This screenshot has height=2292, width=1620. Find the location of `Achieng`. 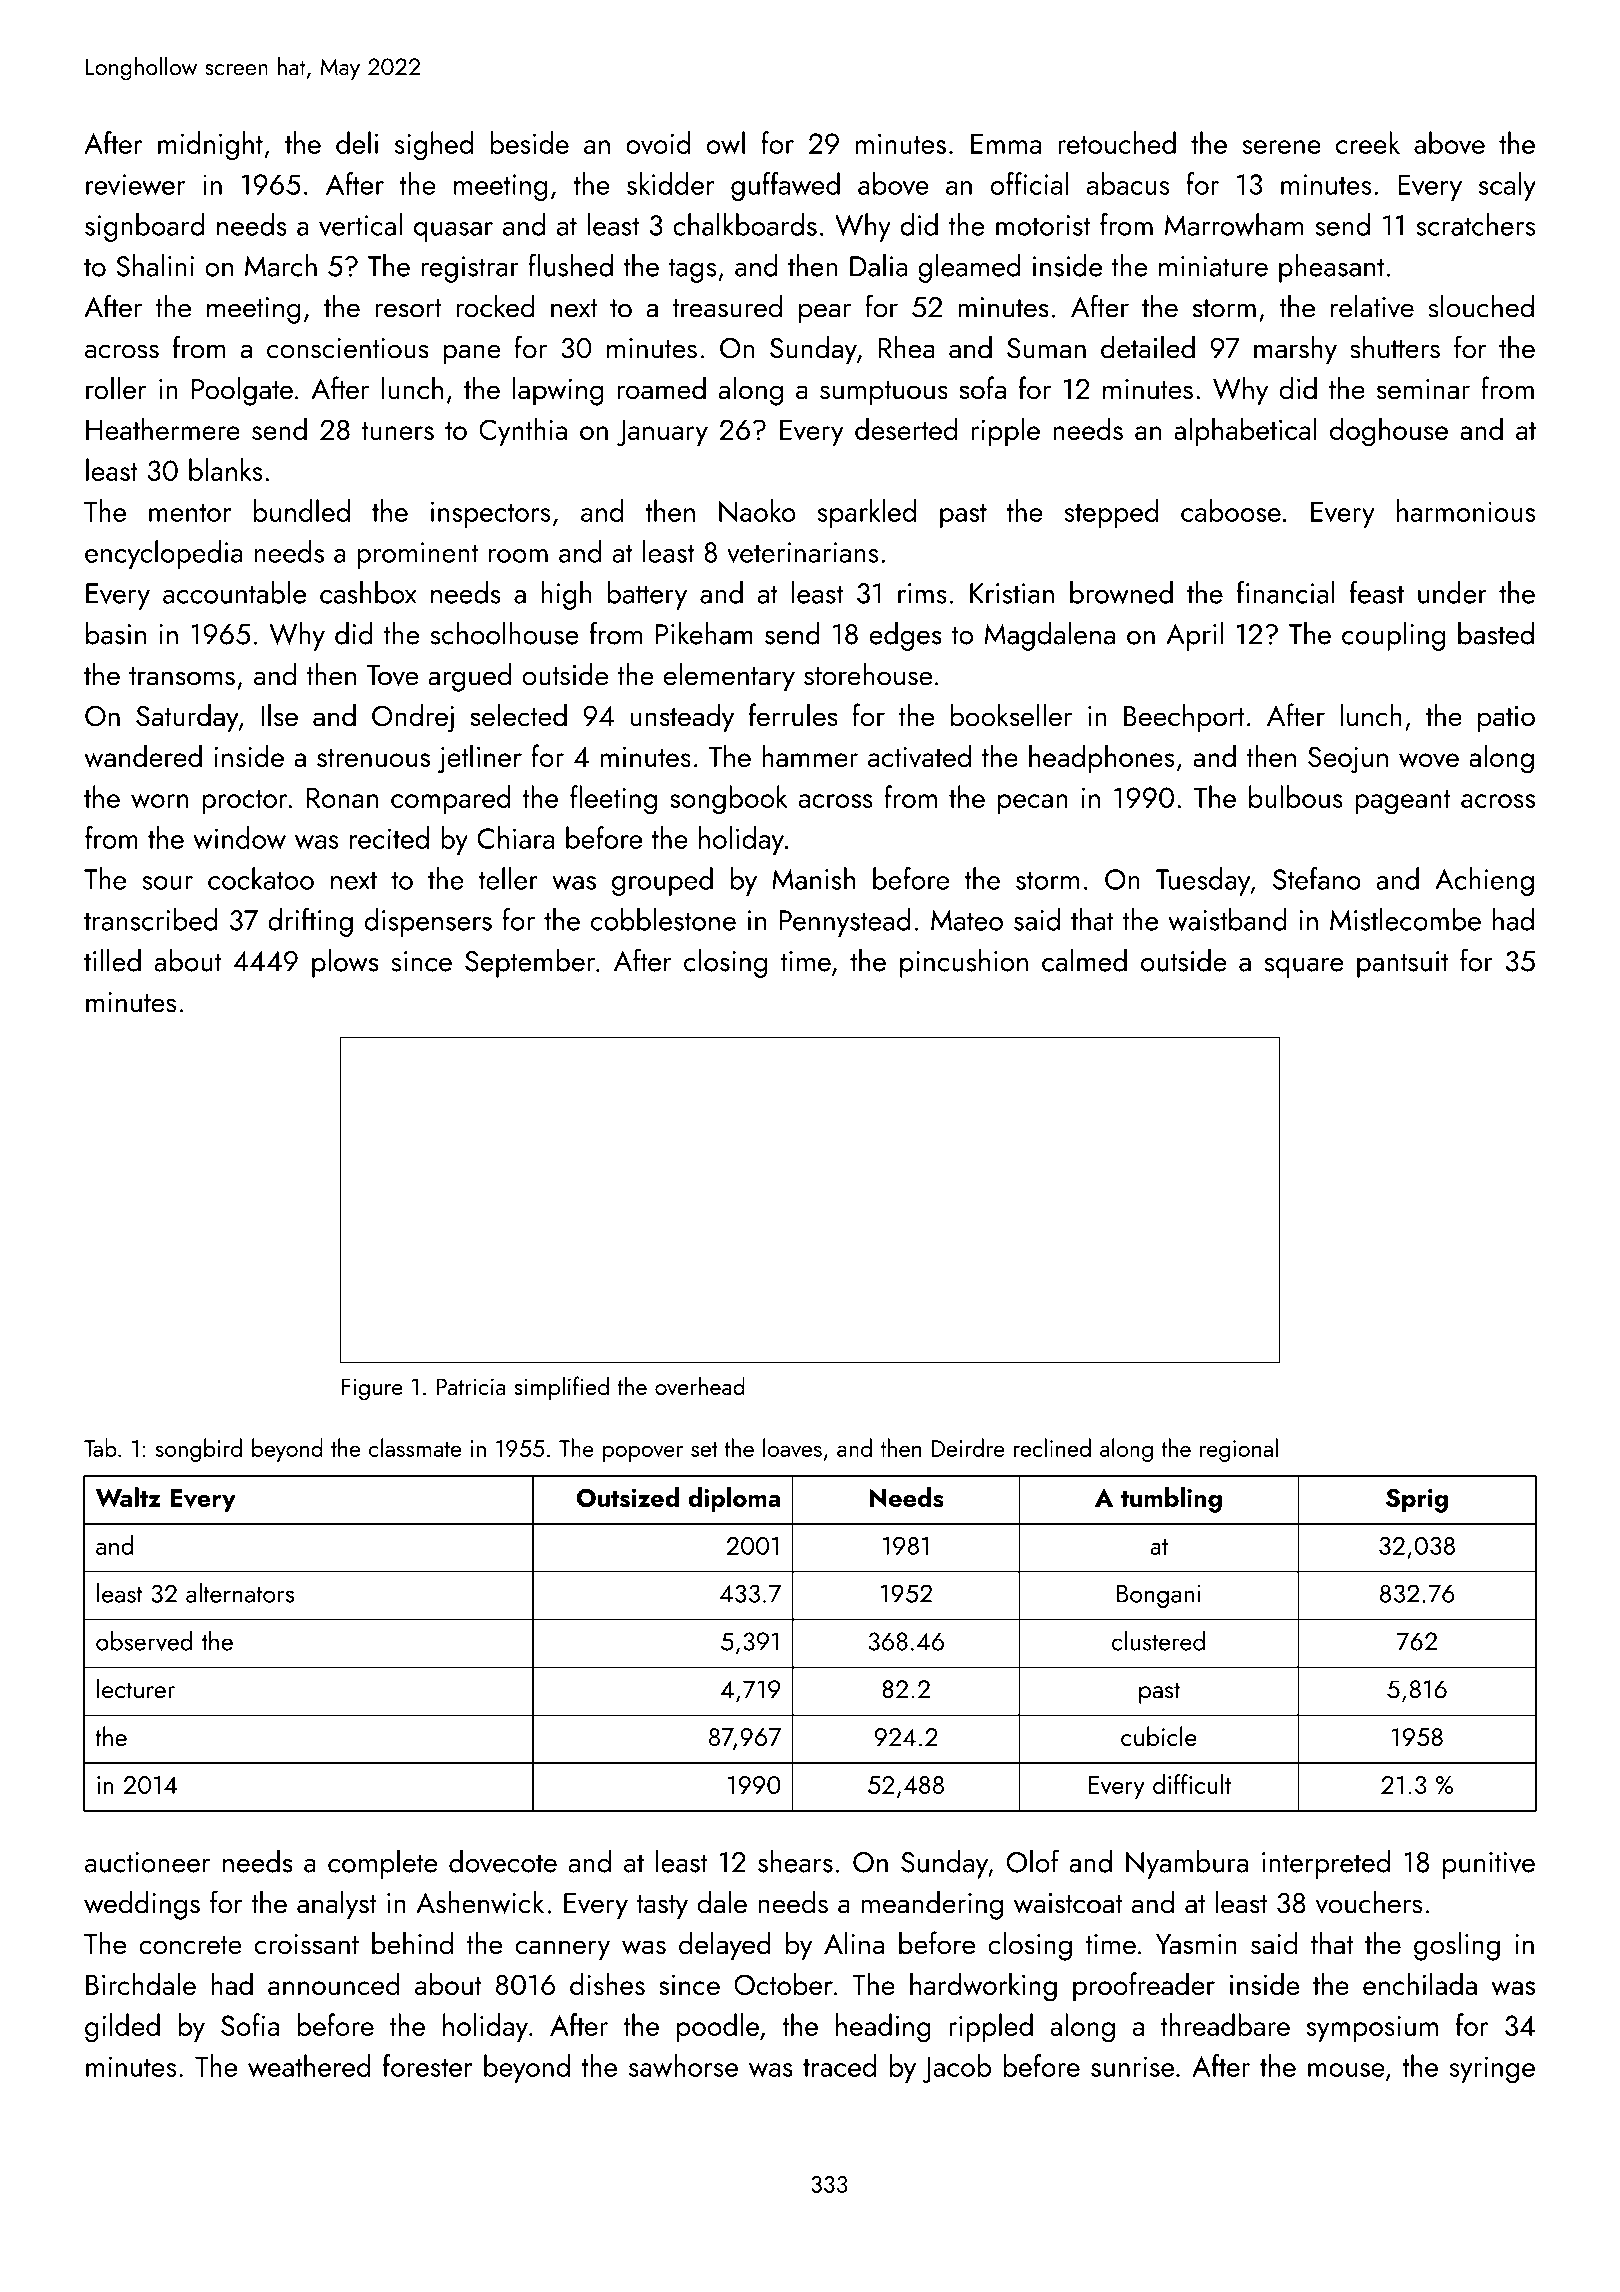

Achieng is located at coordinates (1484, 881).
